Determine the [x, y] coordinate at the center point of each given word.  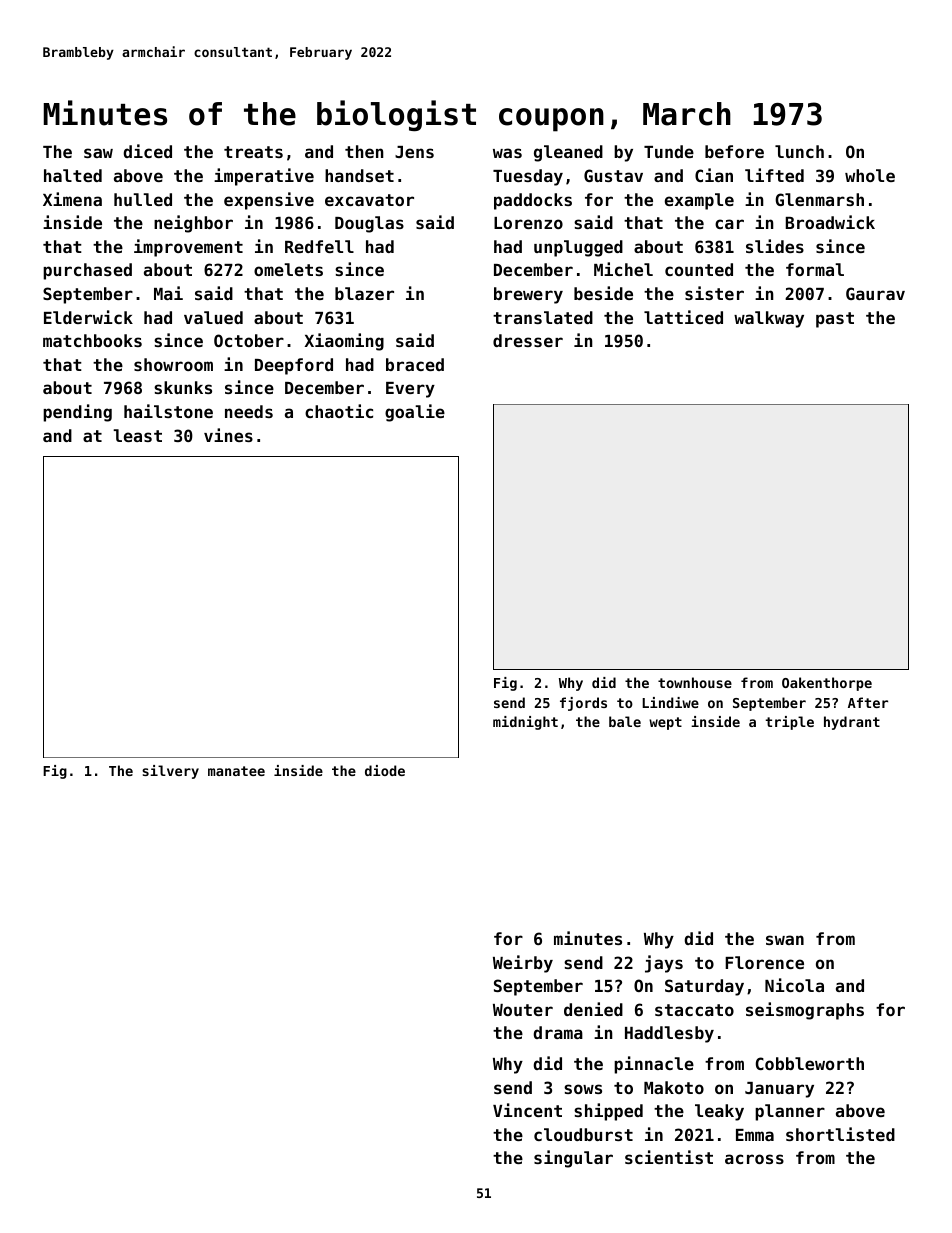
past [835, 320]
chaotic [339, 411]
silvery [170, 772]
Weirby [523, 964]
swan [785, 940]
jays [664, 964]
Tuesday [528, 177]
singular [573, 1159]
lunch [799, 151]
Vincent [527, 1110]
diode [385, 770]
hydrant [852, 723]
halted [73, 175]
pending [77, 413]
